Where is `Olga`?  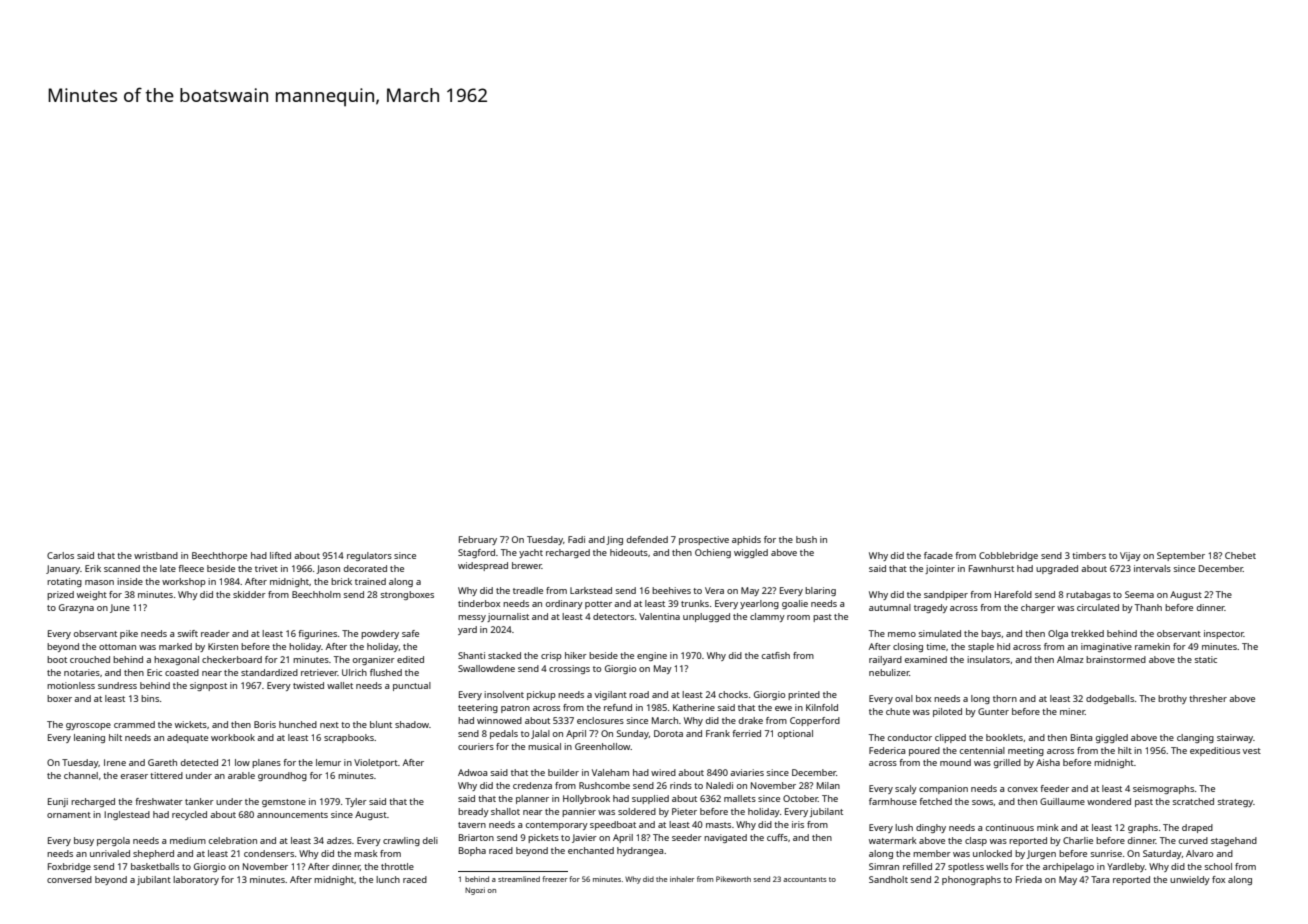 Olga is located at coordinates (1058, 634).
